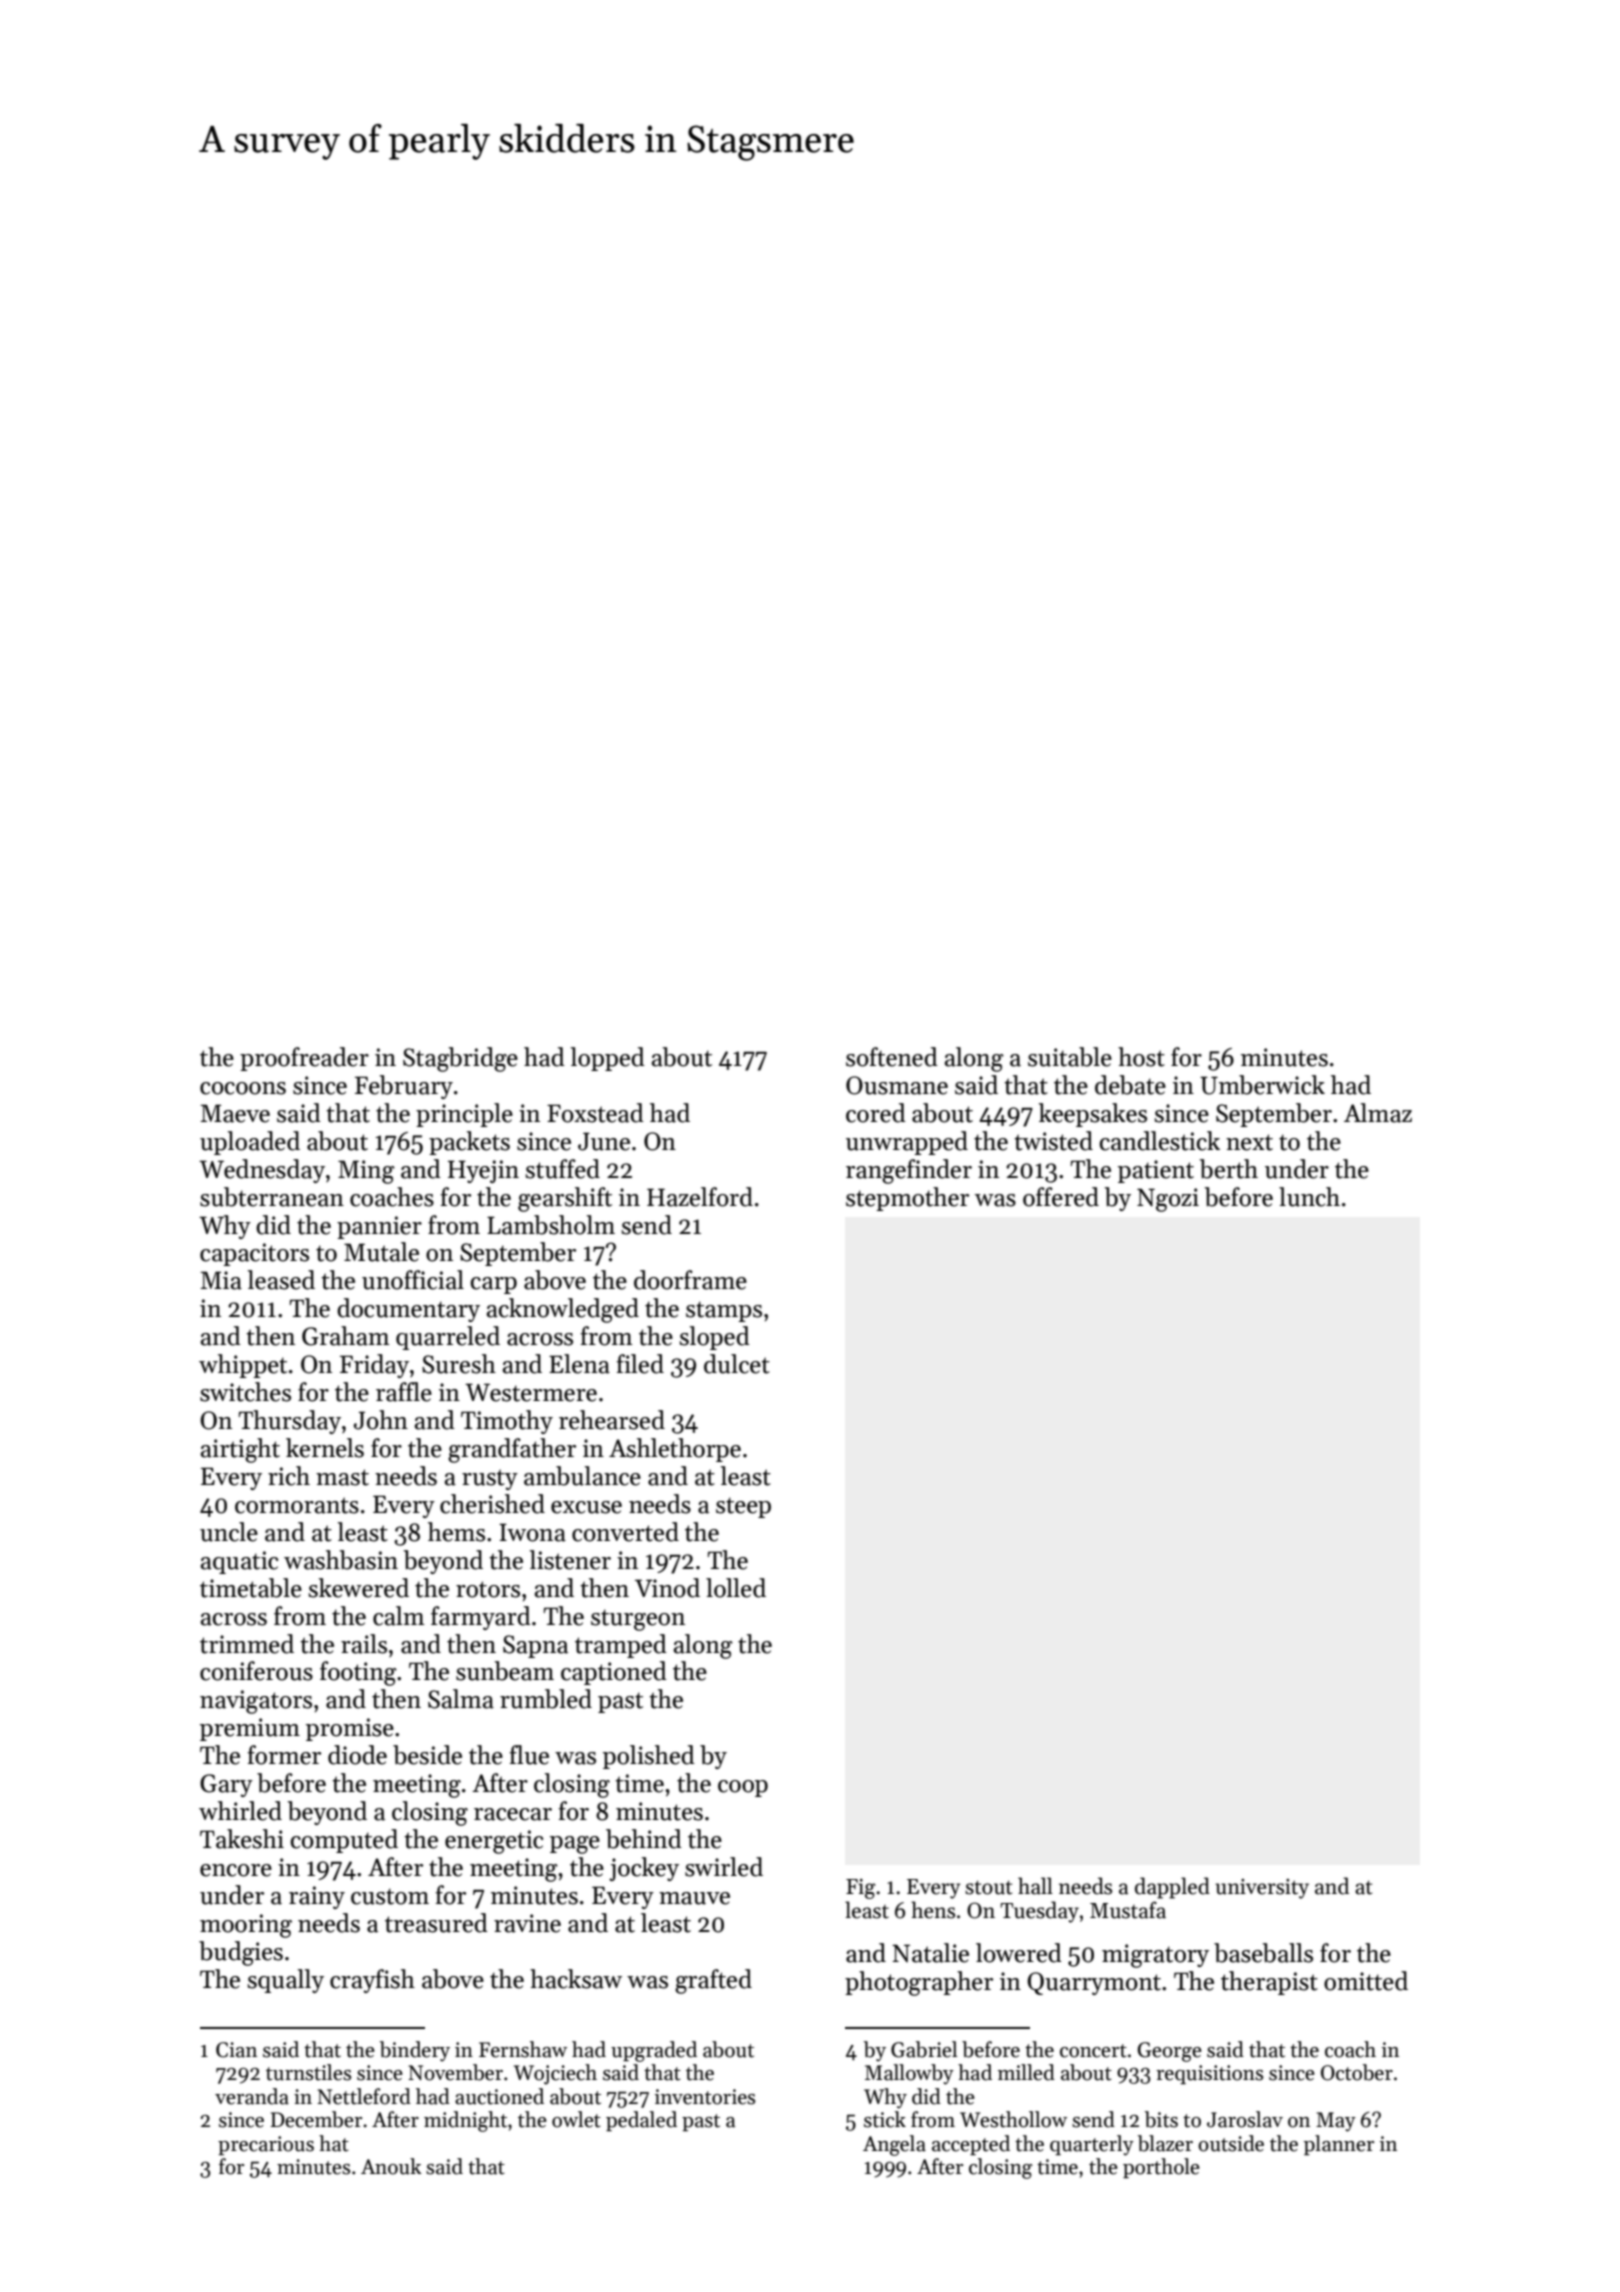 The width and height of the screenshot is (1620, 2292). I want to click on precarious, so click(266, 2145).
